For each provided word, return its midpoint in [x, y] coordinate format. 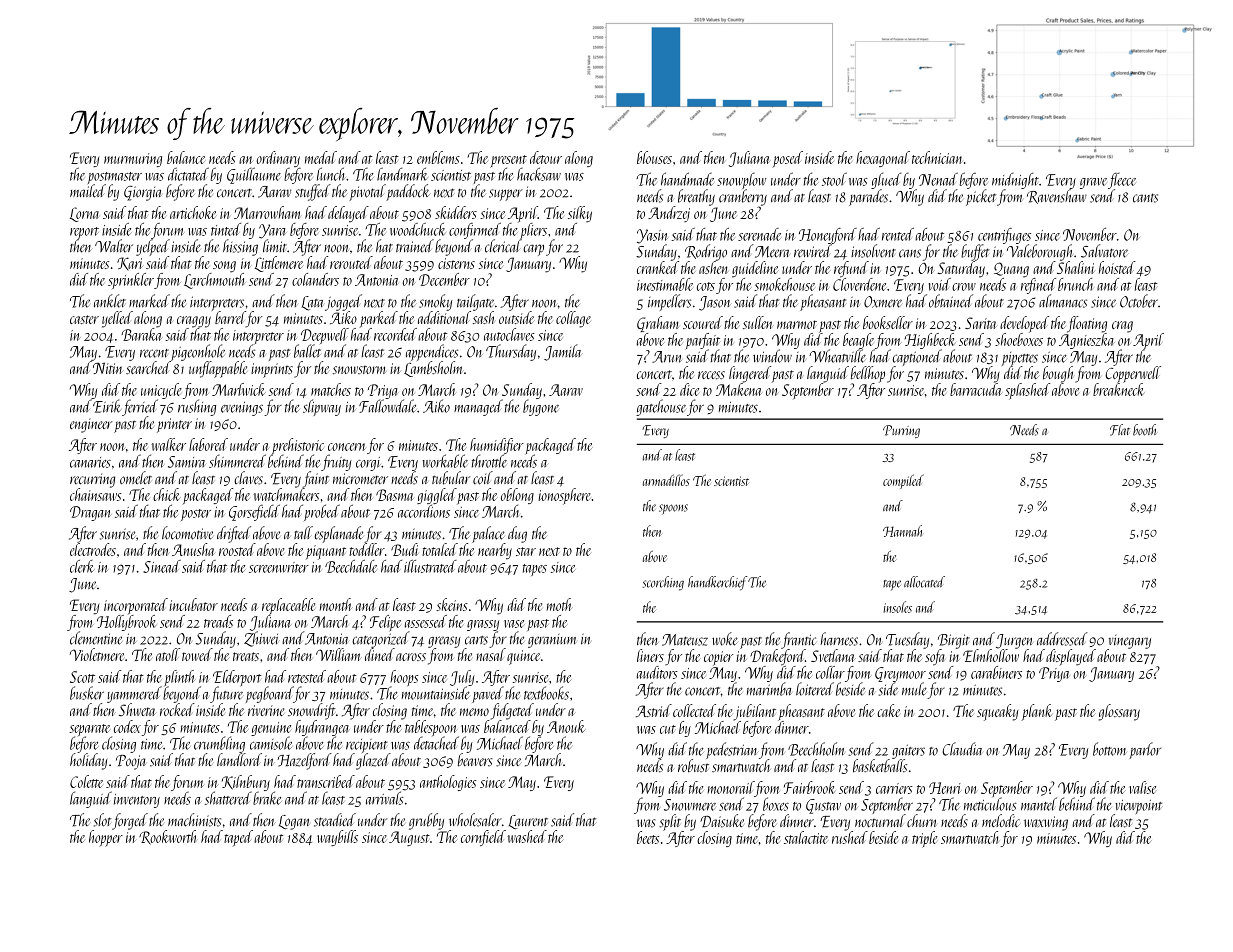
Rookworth [167, 837]
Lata [312, 303]
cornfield [483, 838]
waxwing [1046, 823]
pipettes [1020, 359]
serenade [759, 234]
